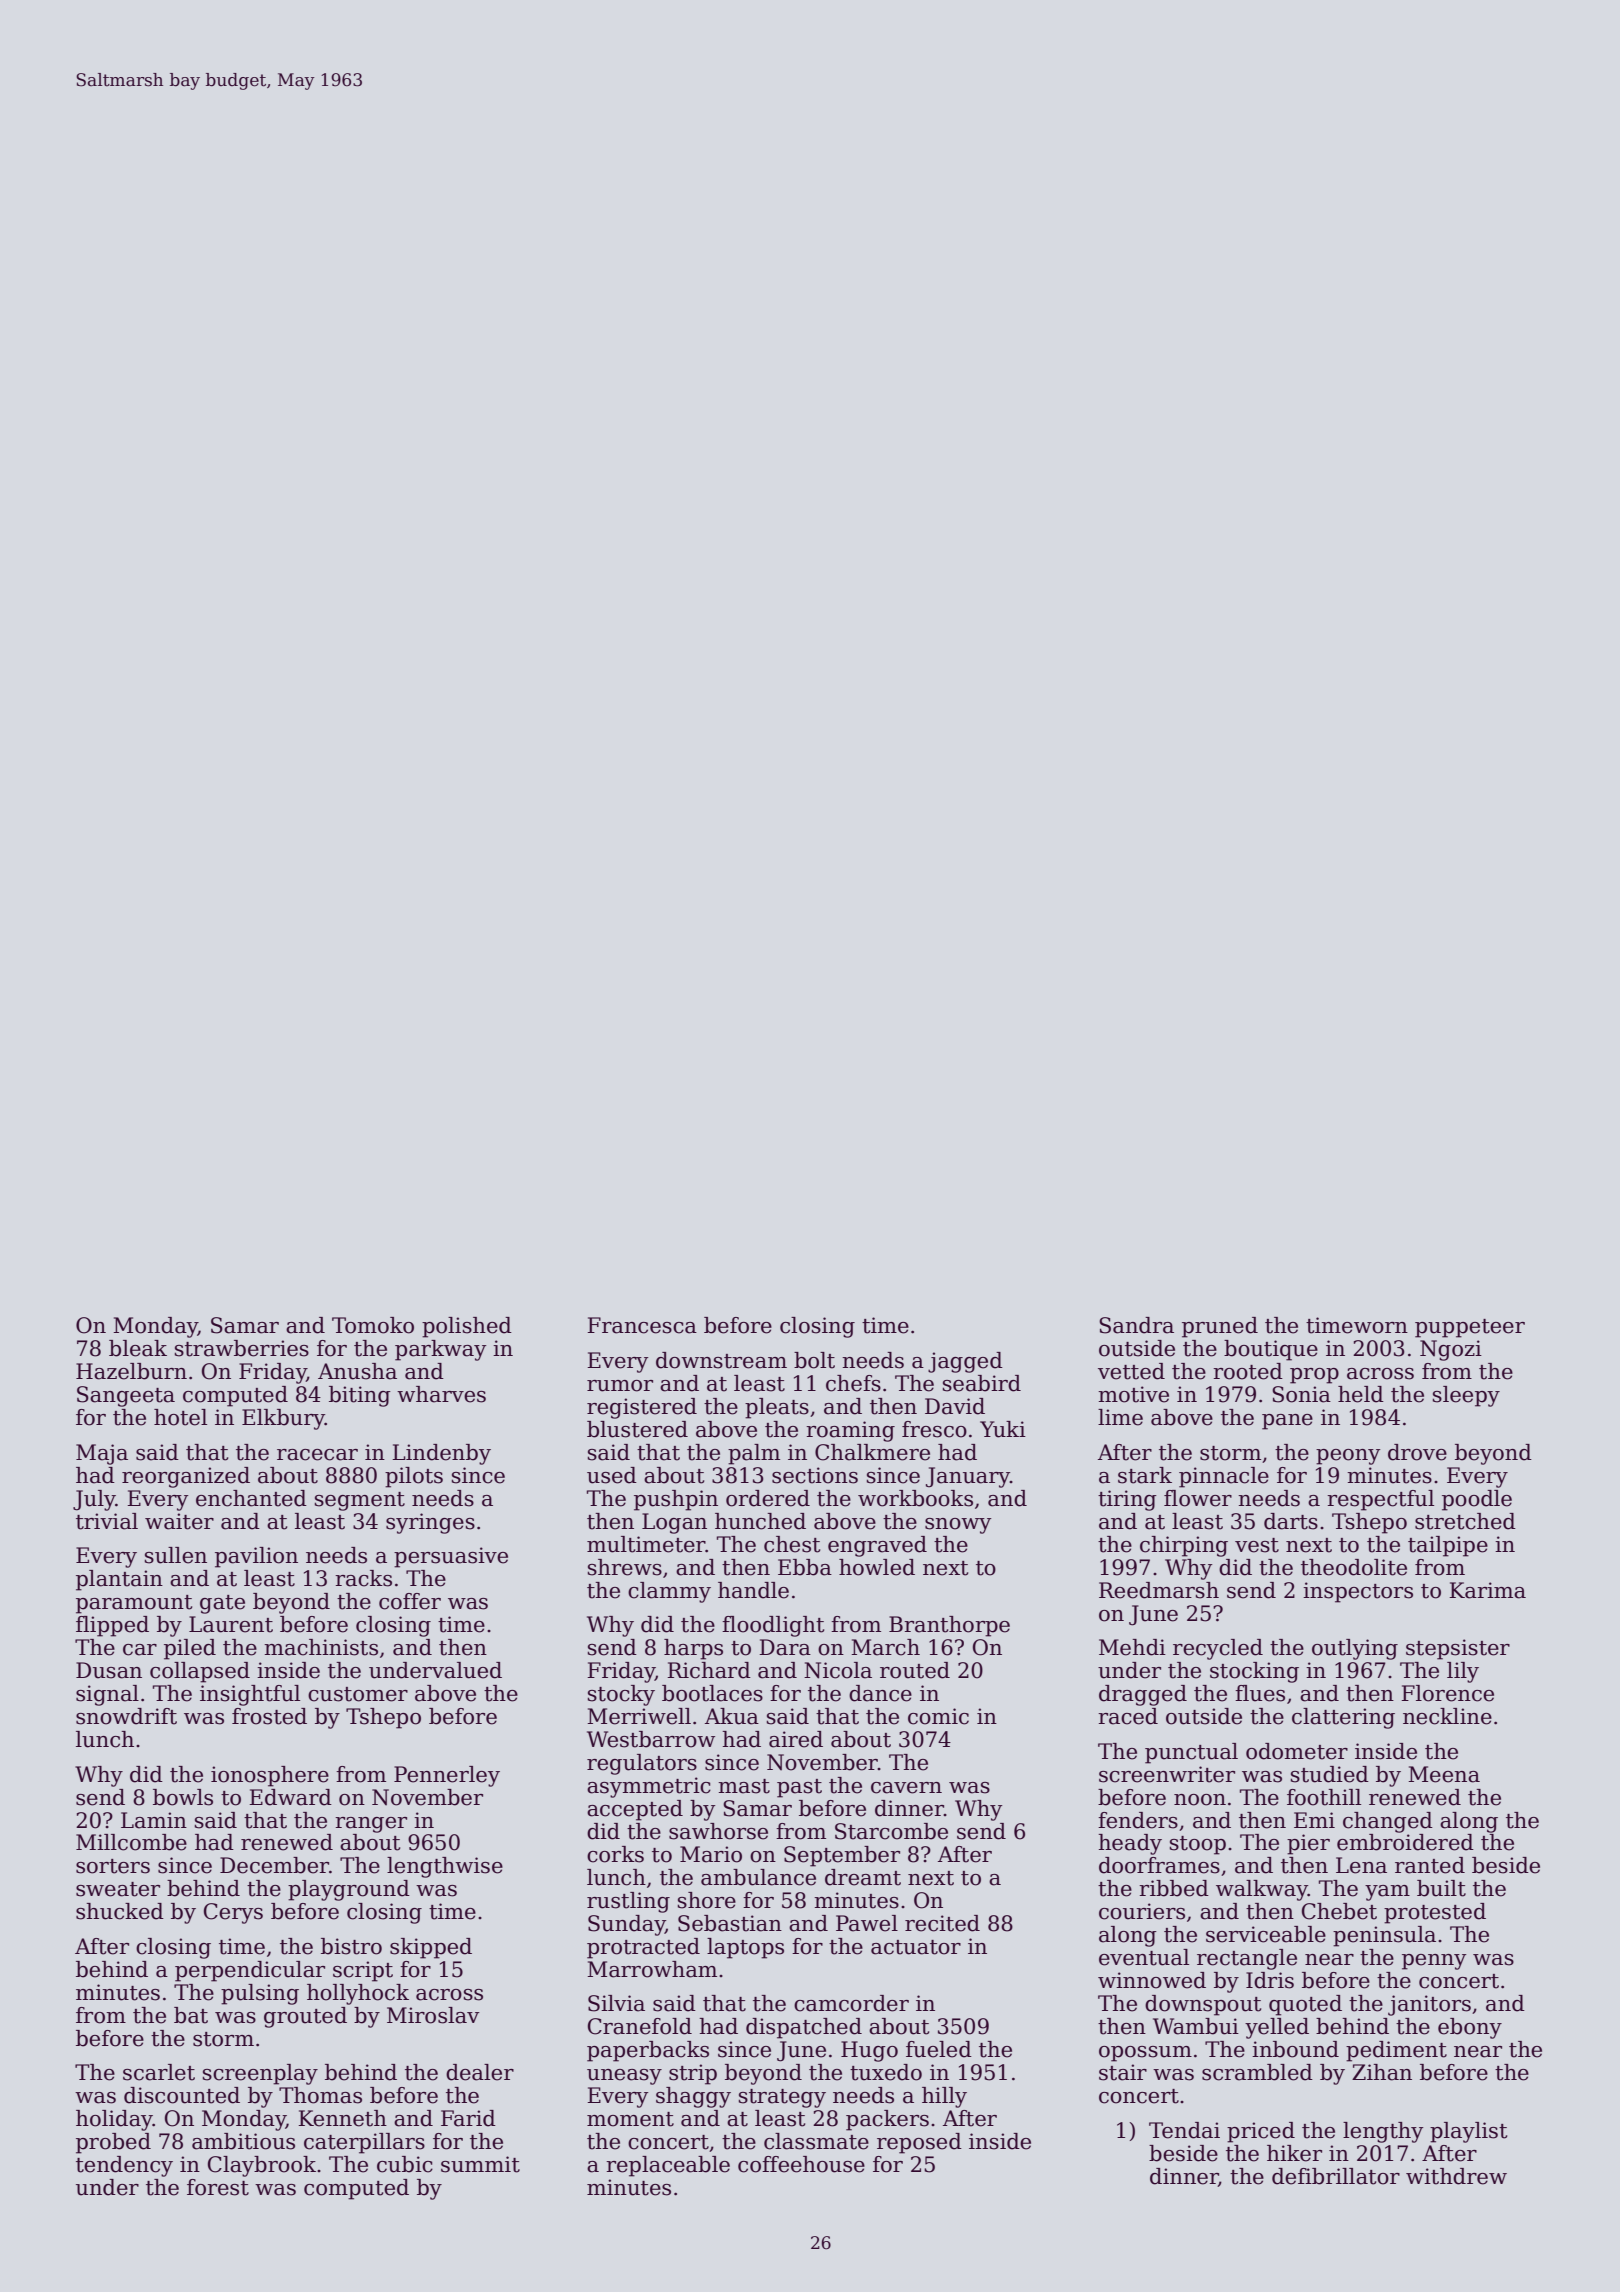 The width and height of the screenshot is (1620, 2292). Describe the element at coordinates (131, 1842) in the screenshot. I see `Millcombe` at that location.
